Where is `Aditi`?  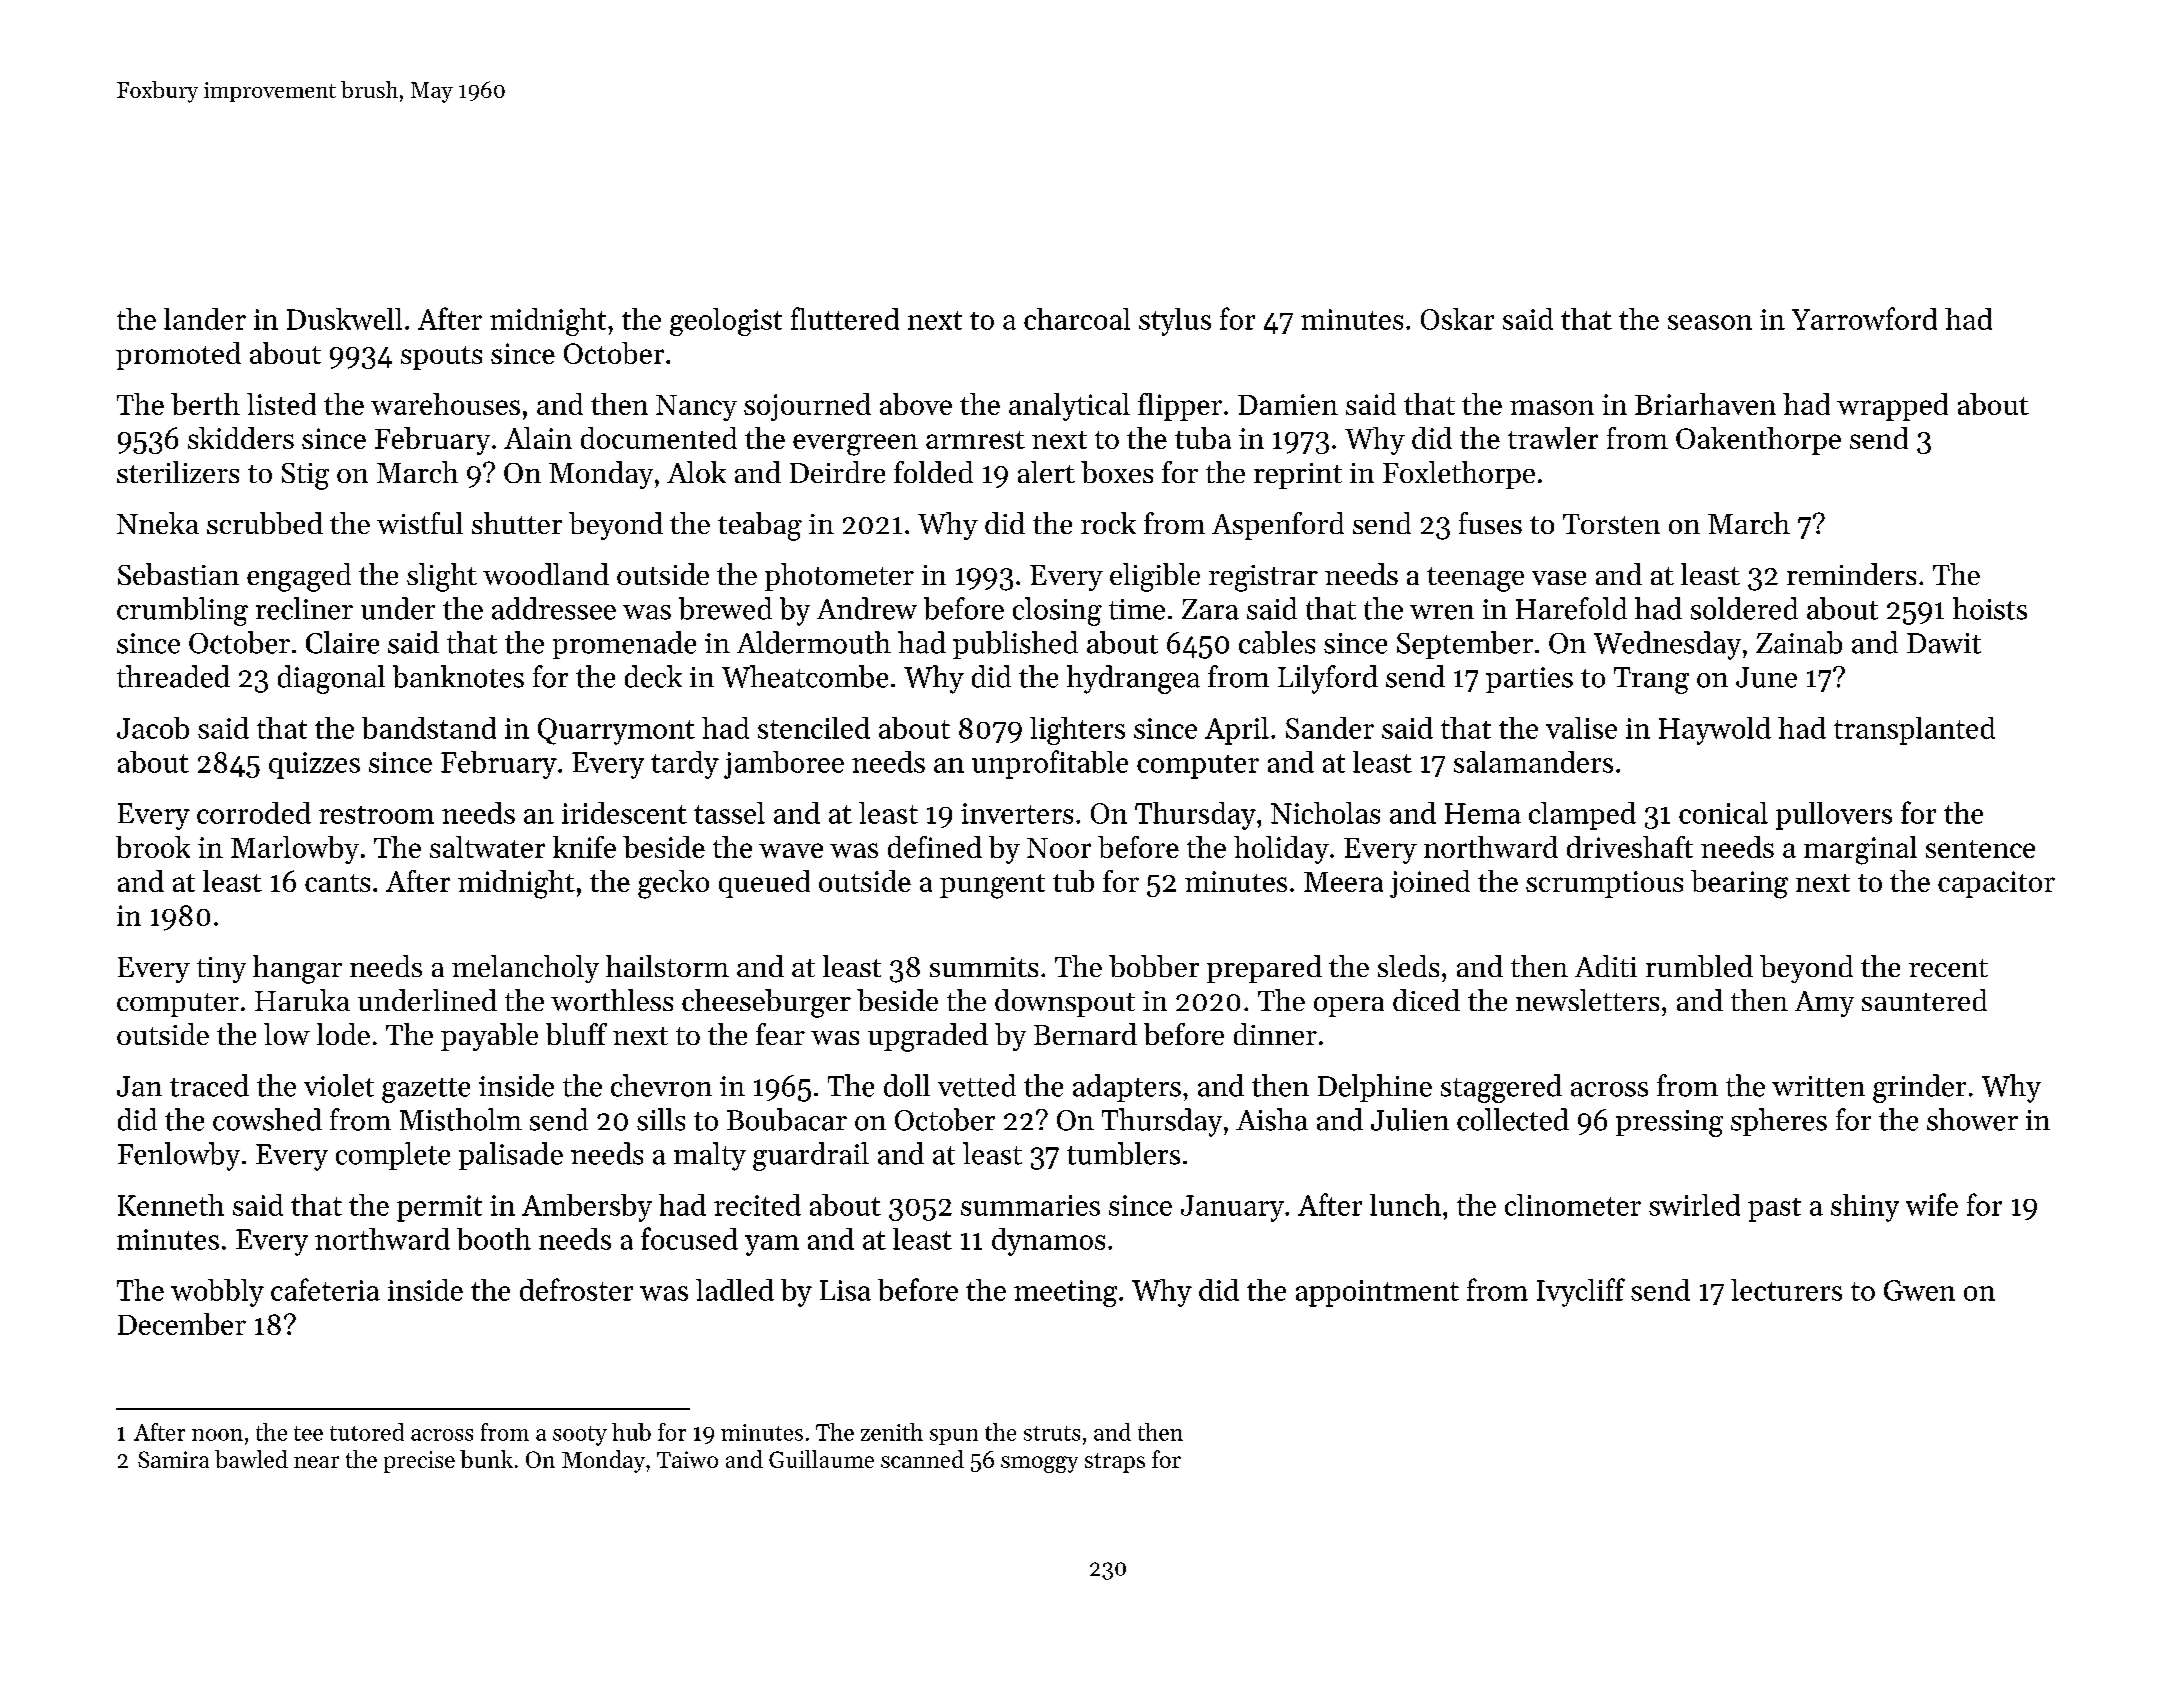
Aditi is located at coordinates (1606, 966).
